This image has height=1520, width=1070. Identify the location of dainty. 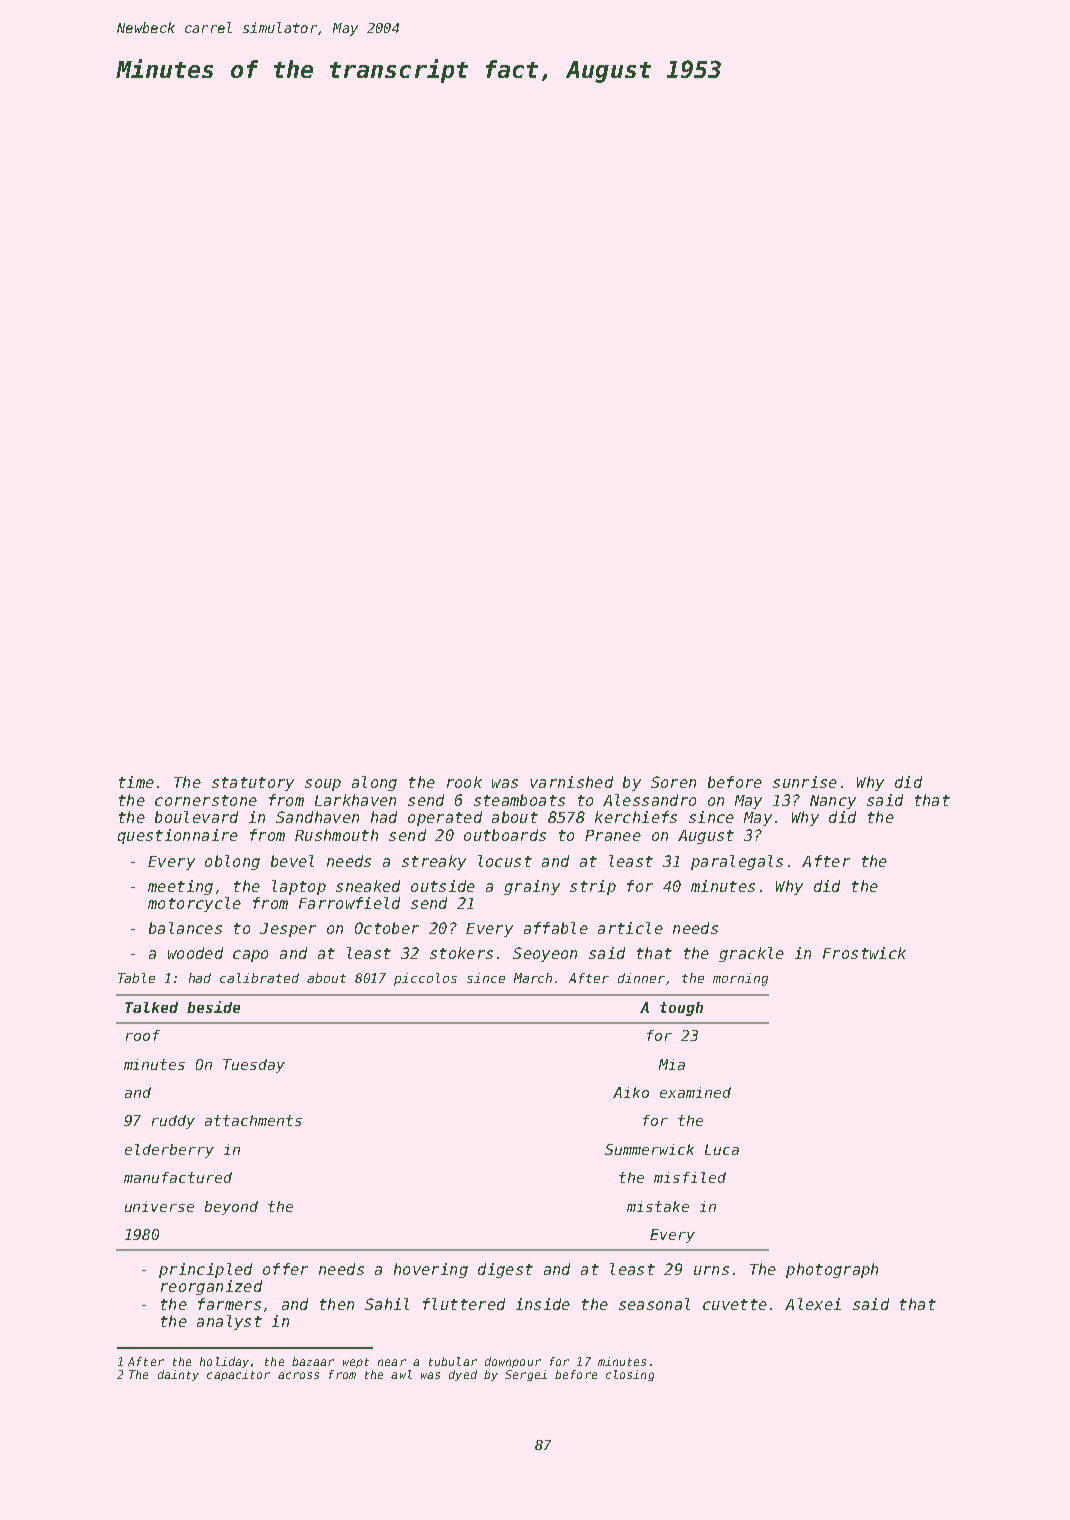
(178, 1375).
